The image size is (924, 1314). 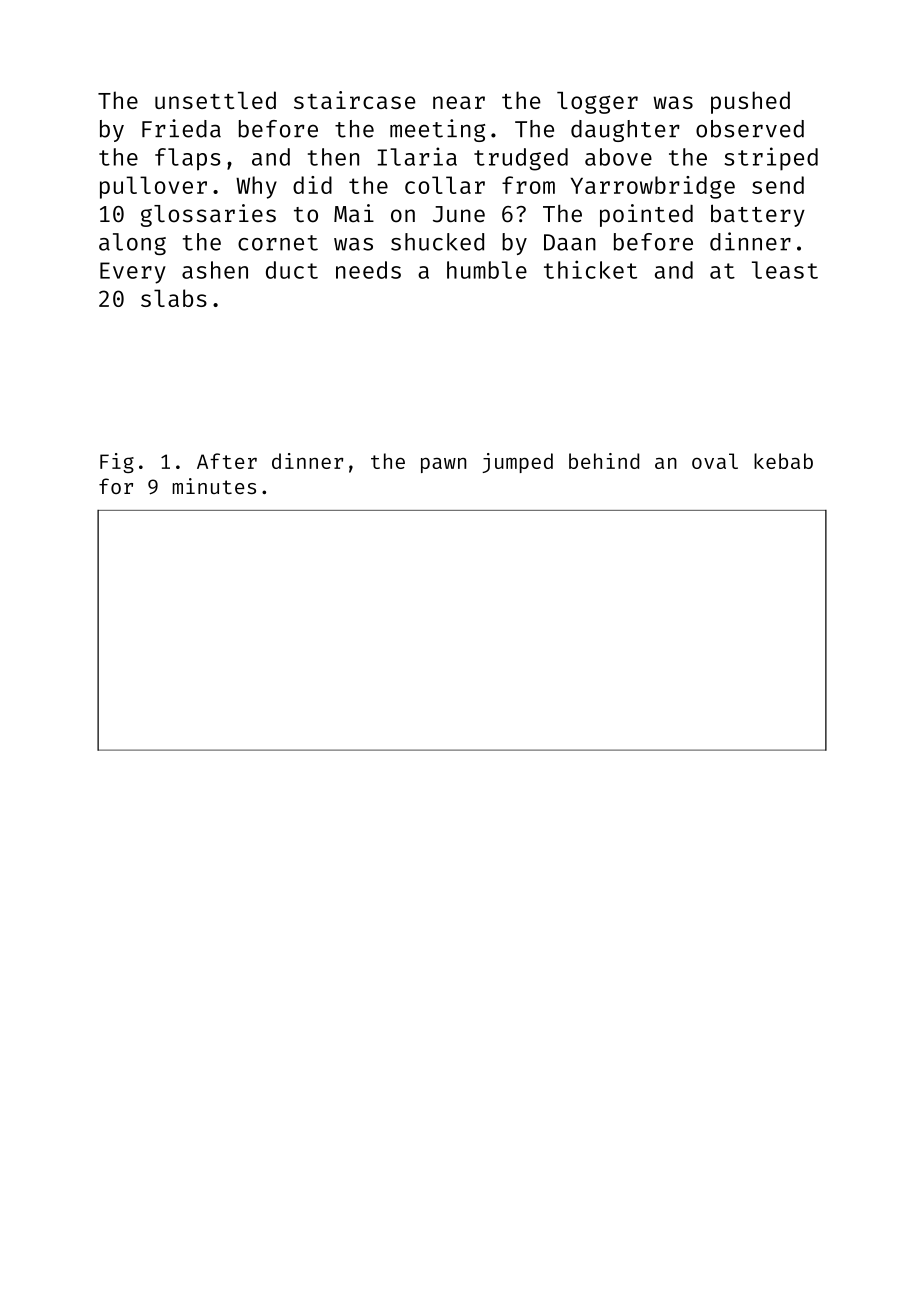 What do you see at coordinates (715, 461) in the image?
I see `oval` at bounding box center [715, 461].
